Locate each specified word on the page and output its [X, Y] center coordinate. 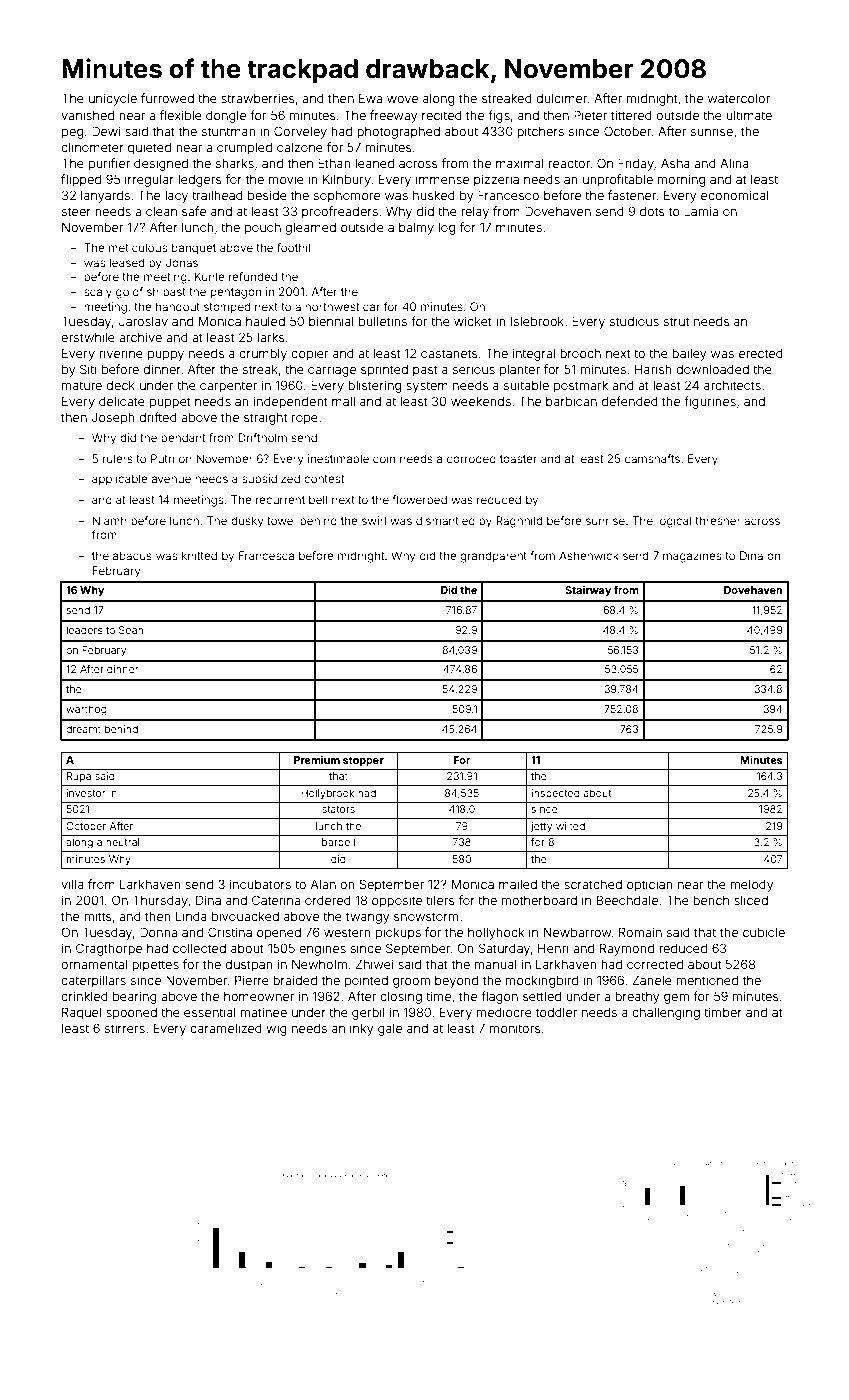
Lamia [701, 211]
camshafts [652, 458]
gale [390, 1030]
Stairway [588, 591]
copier [310, 354]
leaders [85, 630]
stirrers [125, 1028]
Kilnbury [347, 180]
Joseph [113, 418]
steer [76, 211]
